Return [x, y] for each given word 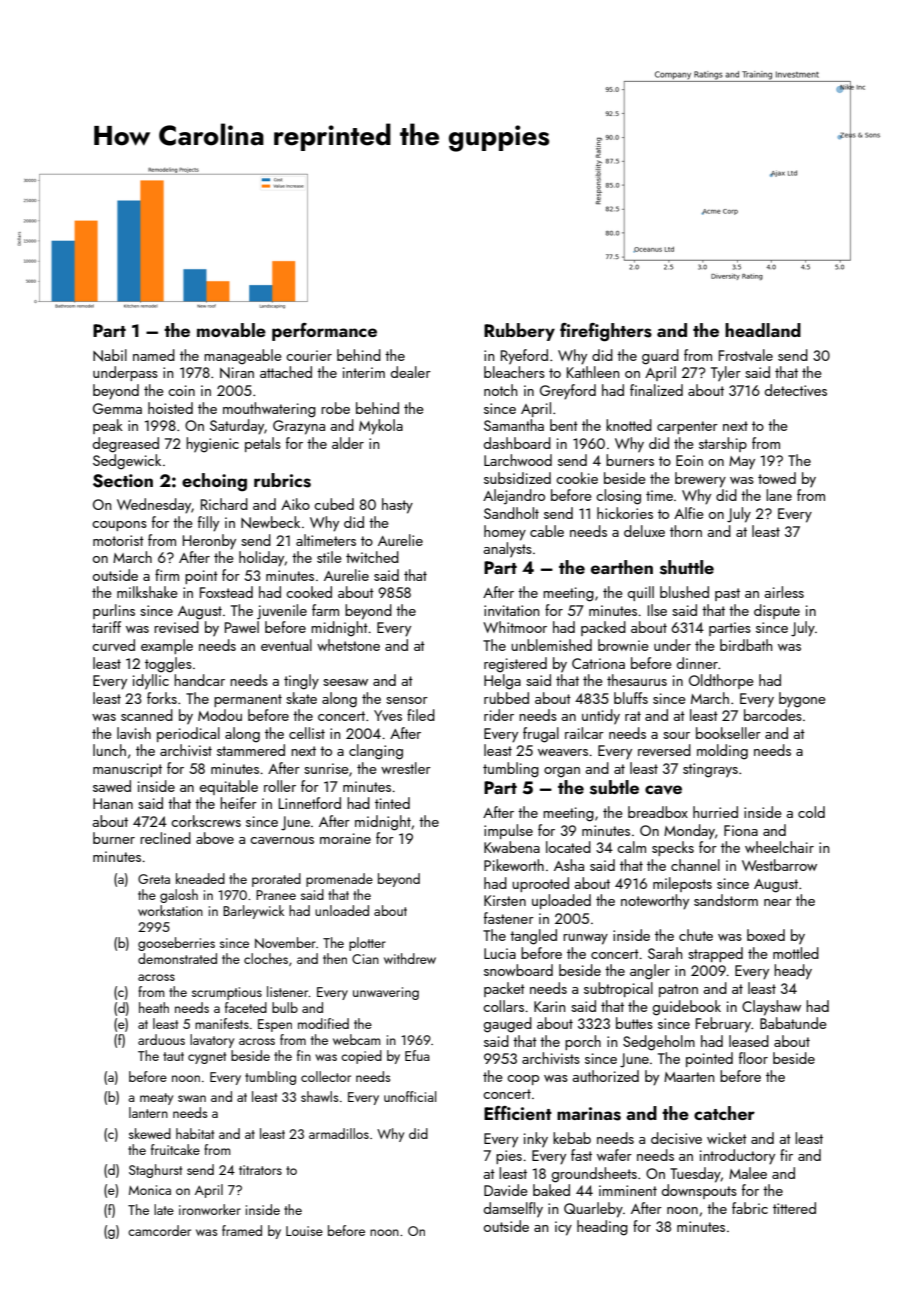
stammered [251, 750]
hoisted [170, 408]
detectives [796, 390]
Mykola [381, 427]
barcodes [773, 715]
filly [208, 524]
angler [650, 972]
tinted [392, 803]
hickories [625, 513]
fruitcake [175, 1149]
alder [348, 443]
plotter [367, 944]
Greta [154, 879]
